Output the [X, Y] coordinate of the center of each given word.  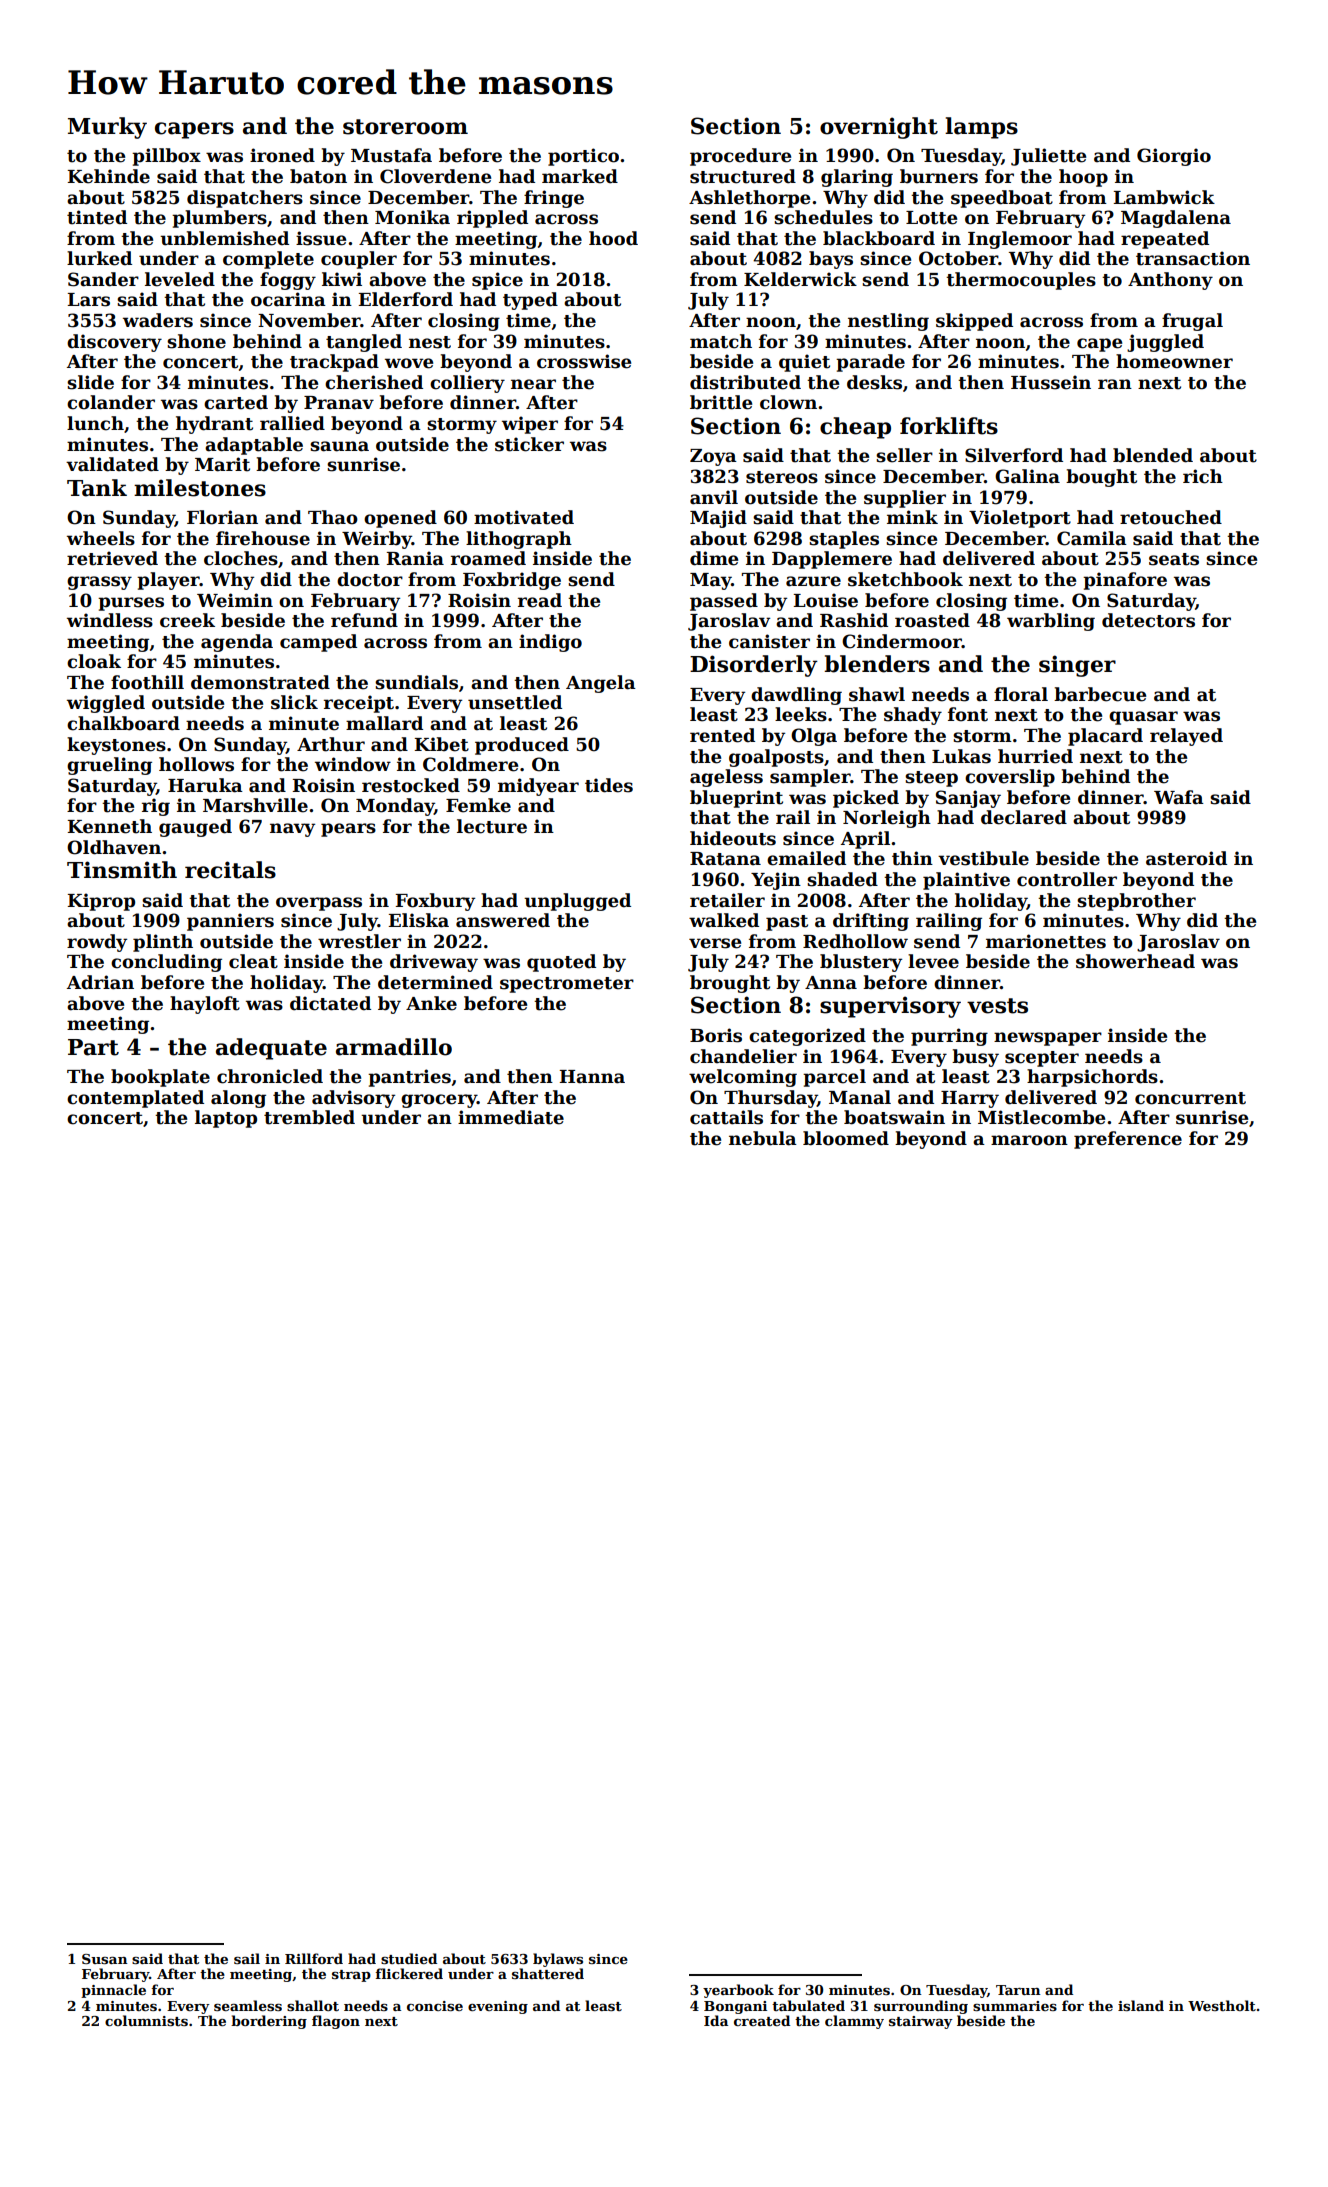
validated [112, 464]
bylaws [558, 1960]
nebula [763, 1138]
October [958, 258]
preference [1128, 1140]
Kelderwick [800, 279]
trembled [309, 1117]
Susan [105, 1959]
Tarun [1018, 1990]
